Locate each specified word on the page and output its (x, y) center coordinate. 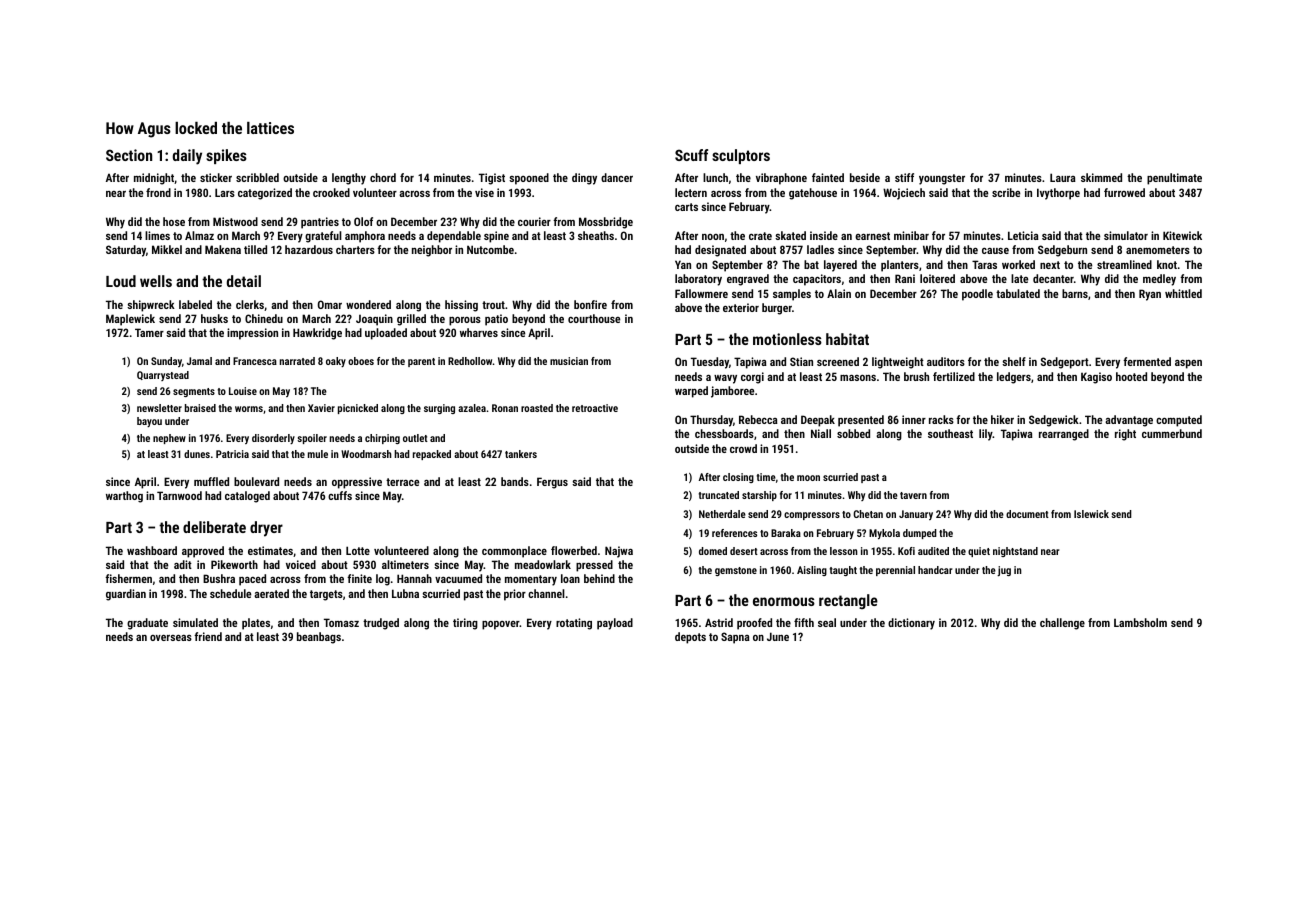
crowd (743, 448)
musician (569, 361)
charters (355, 249)
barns (1075, 293)
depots (690, 638)
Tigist (492, 179)
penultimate (1174, 179)
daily (187, 157)
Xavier (321, 408)
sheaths (596, 235)
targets (326, 595)
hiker (1002, 419)
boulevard (256, 481)
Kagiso (1096, 378)
